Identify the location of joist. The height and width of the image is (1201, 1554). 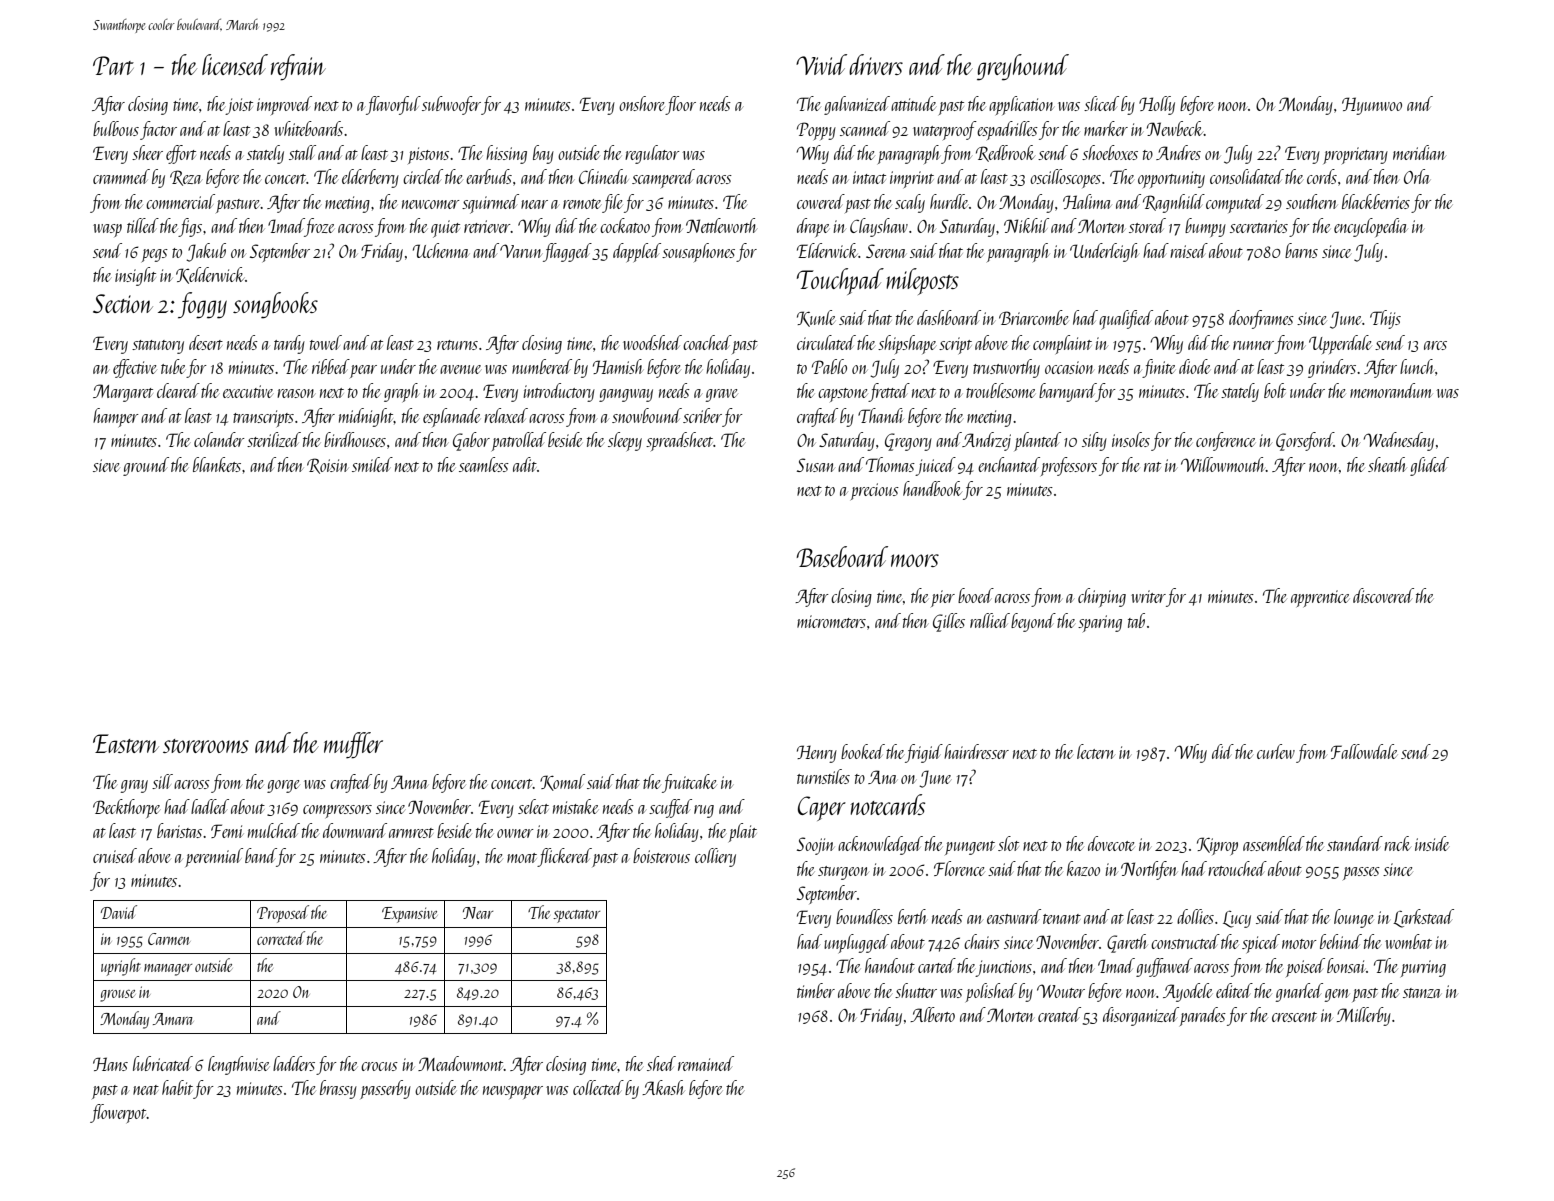
(239, 106).
